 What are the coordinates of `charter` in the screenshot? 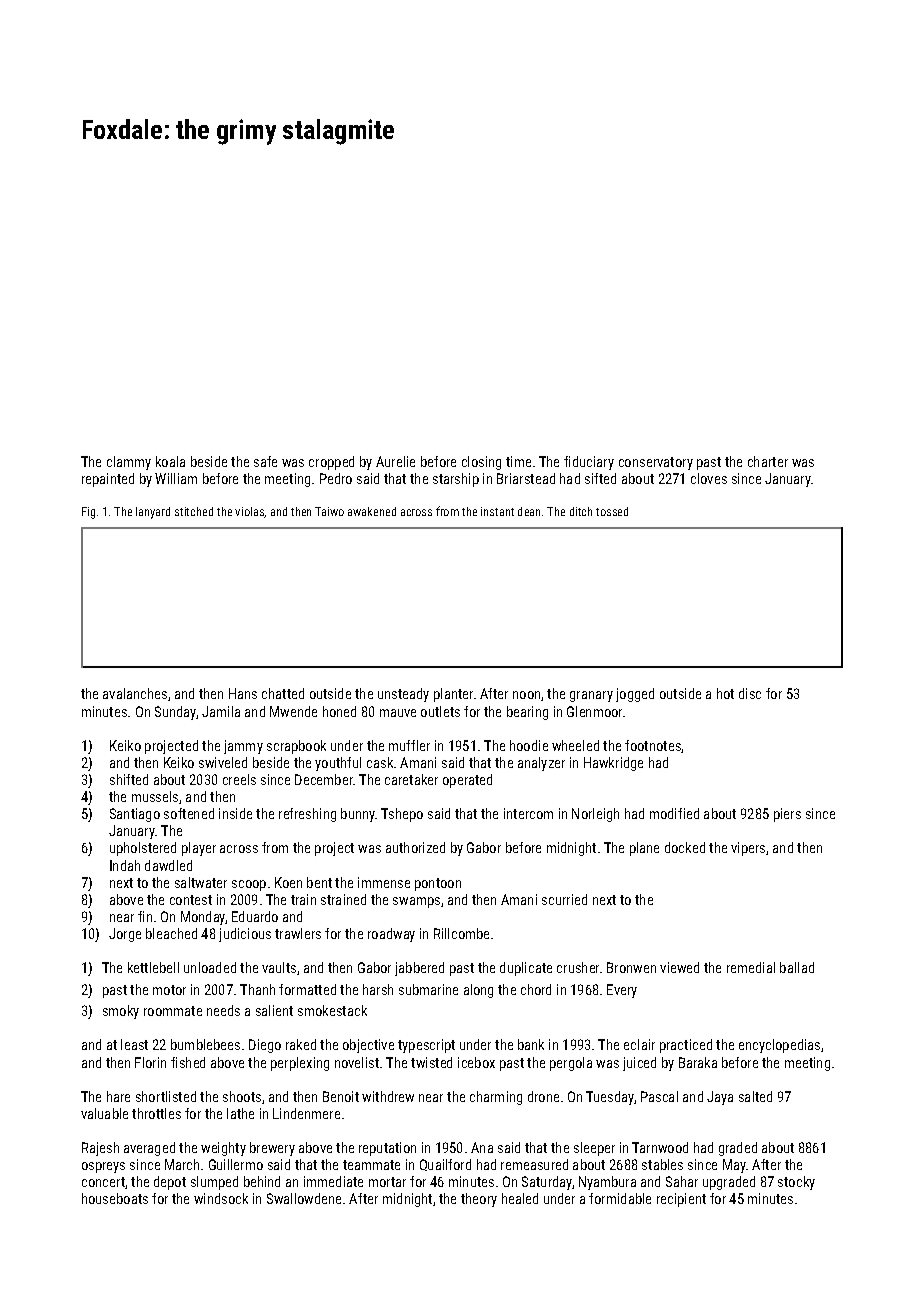 It's located at (768, 461).
